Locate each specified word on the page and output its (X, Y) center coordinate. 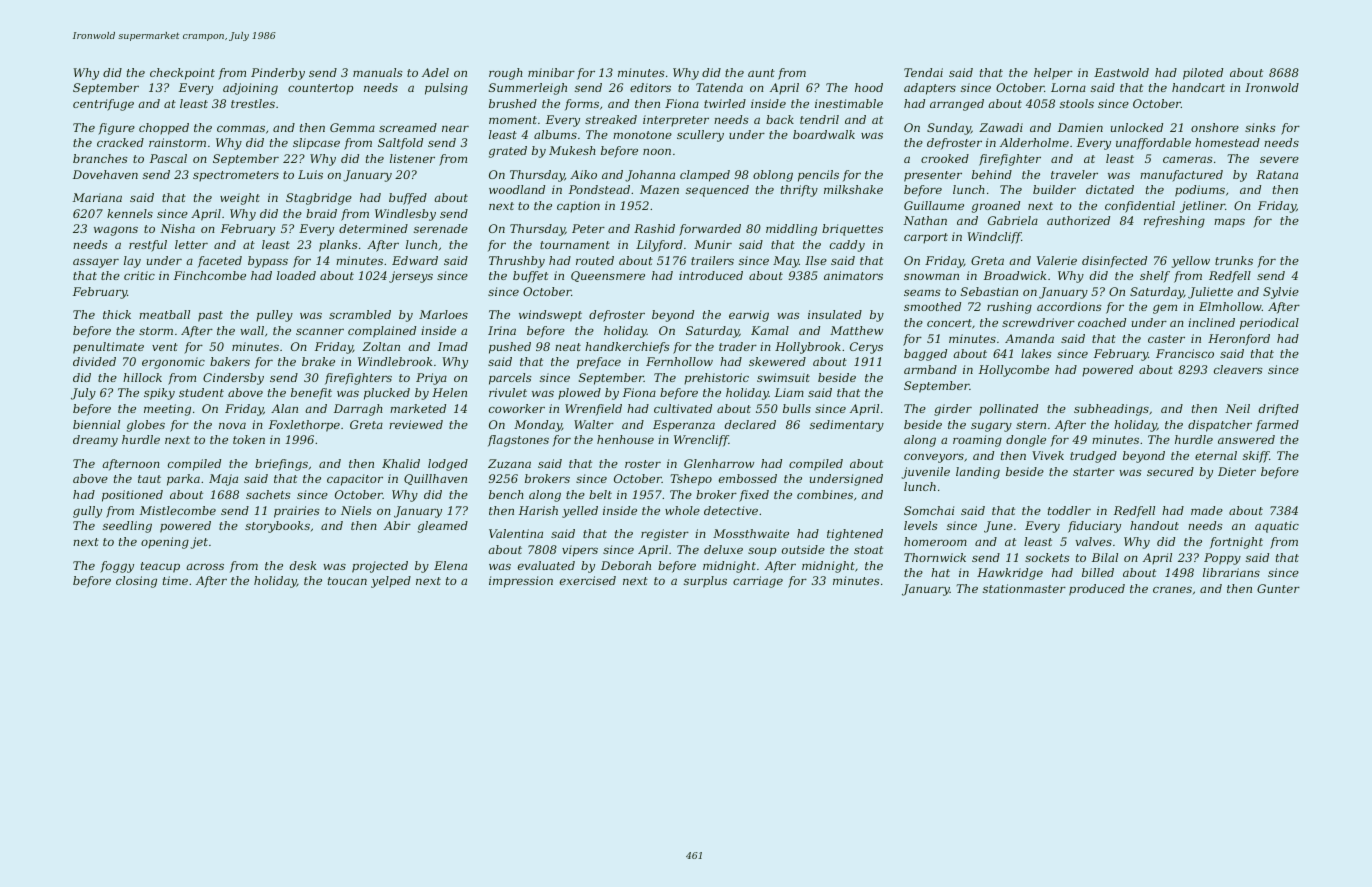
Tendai (923, 72)
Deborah (626, 565)
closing (136, 582)
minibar (551, 72)
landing (978, 473)
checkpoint (182, 74)
